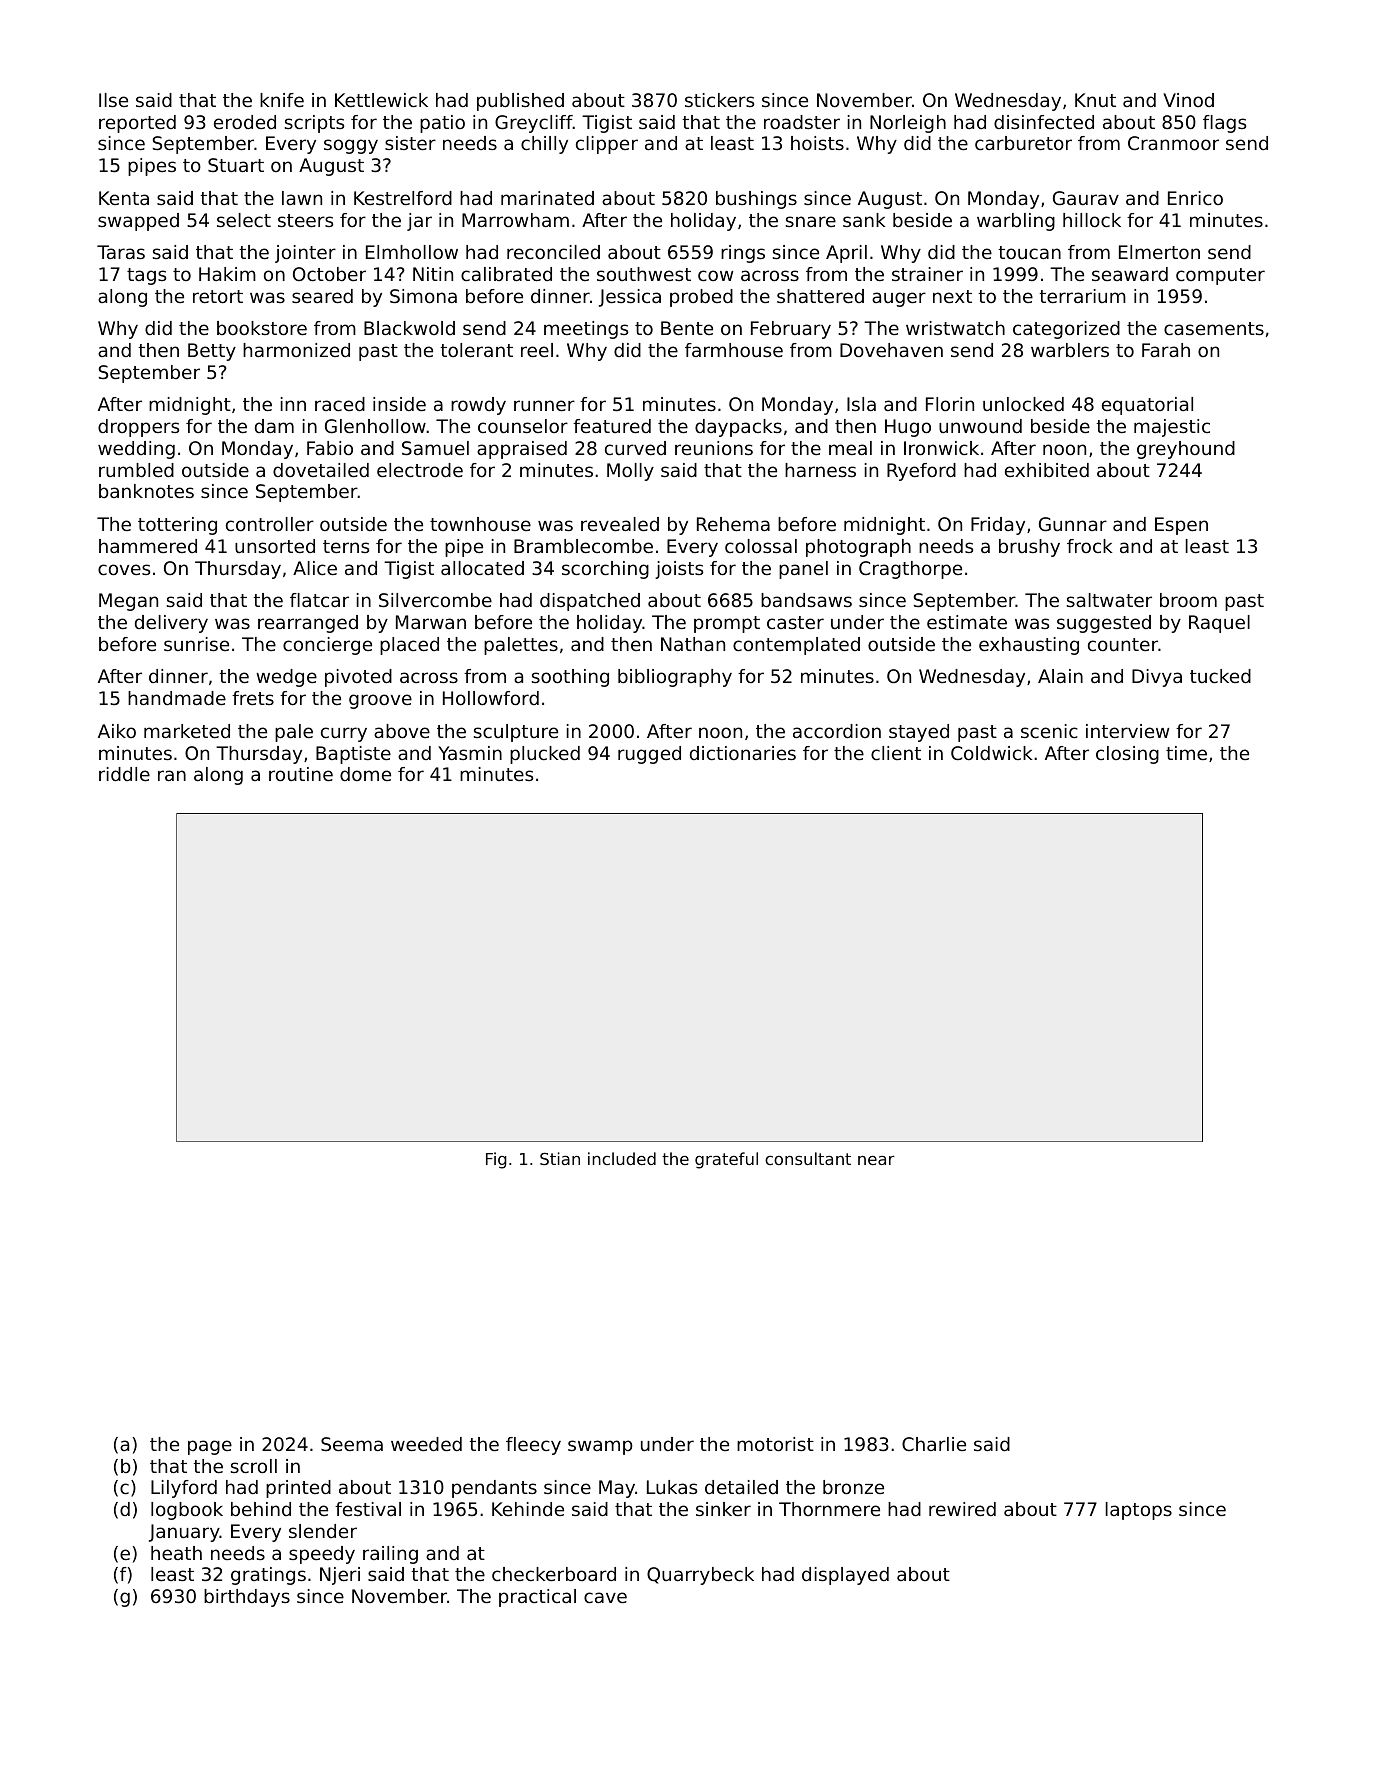 Image resolution: width=1379 pixels, height=1785 pixels. I want to click on accordion, so click(837, 731).
